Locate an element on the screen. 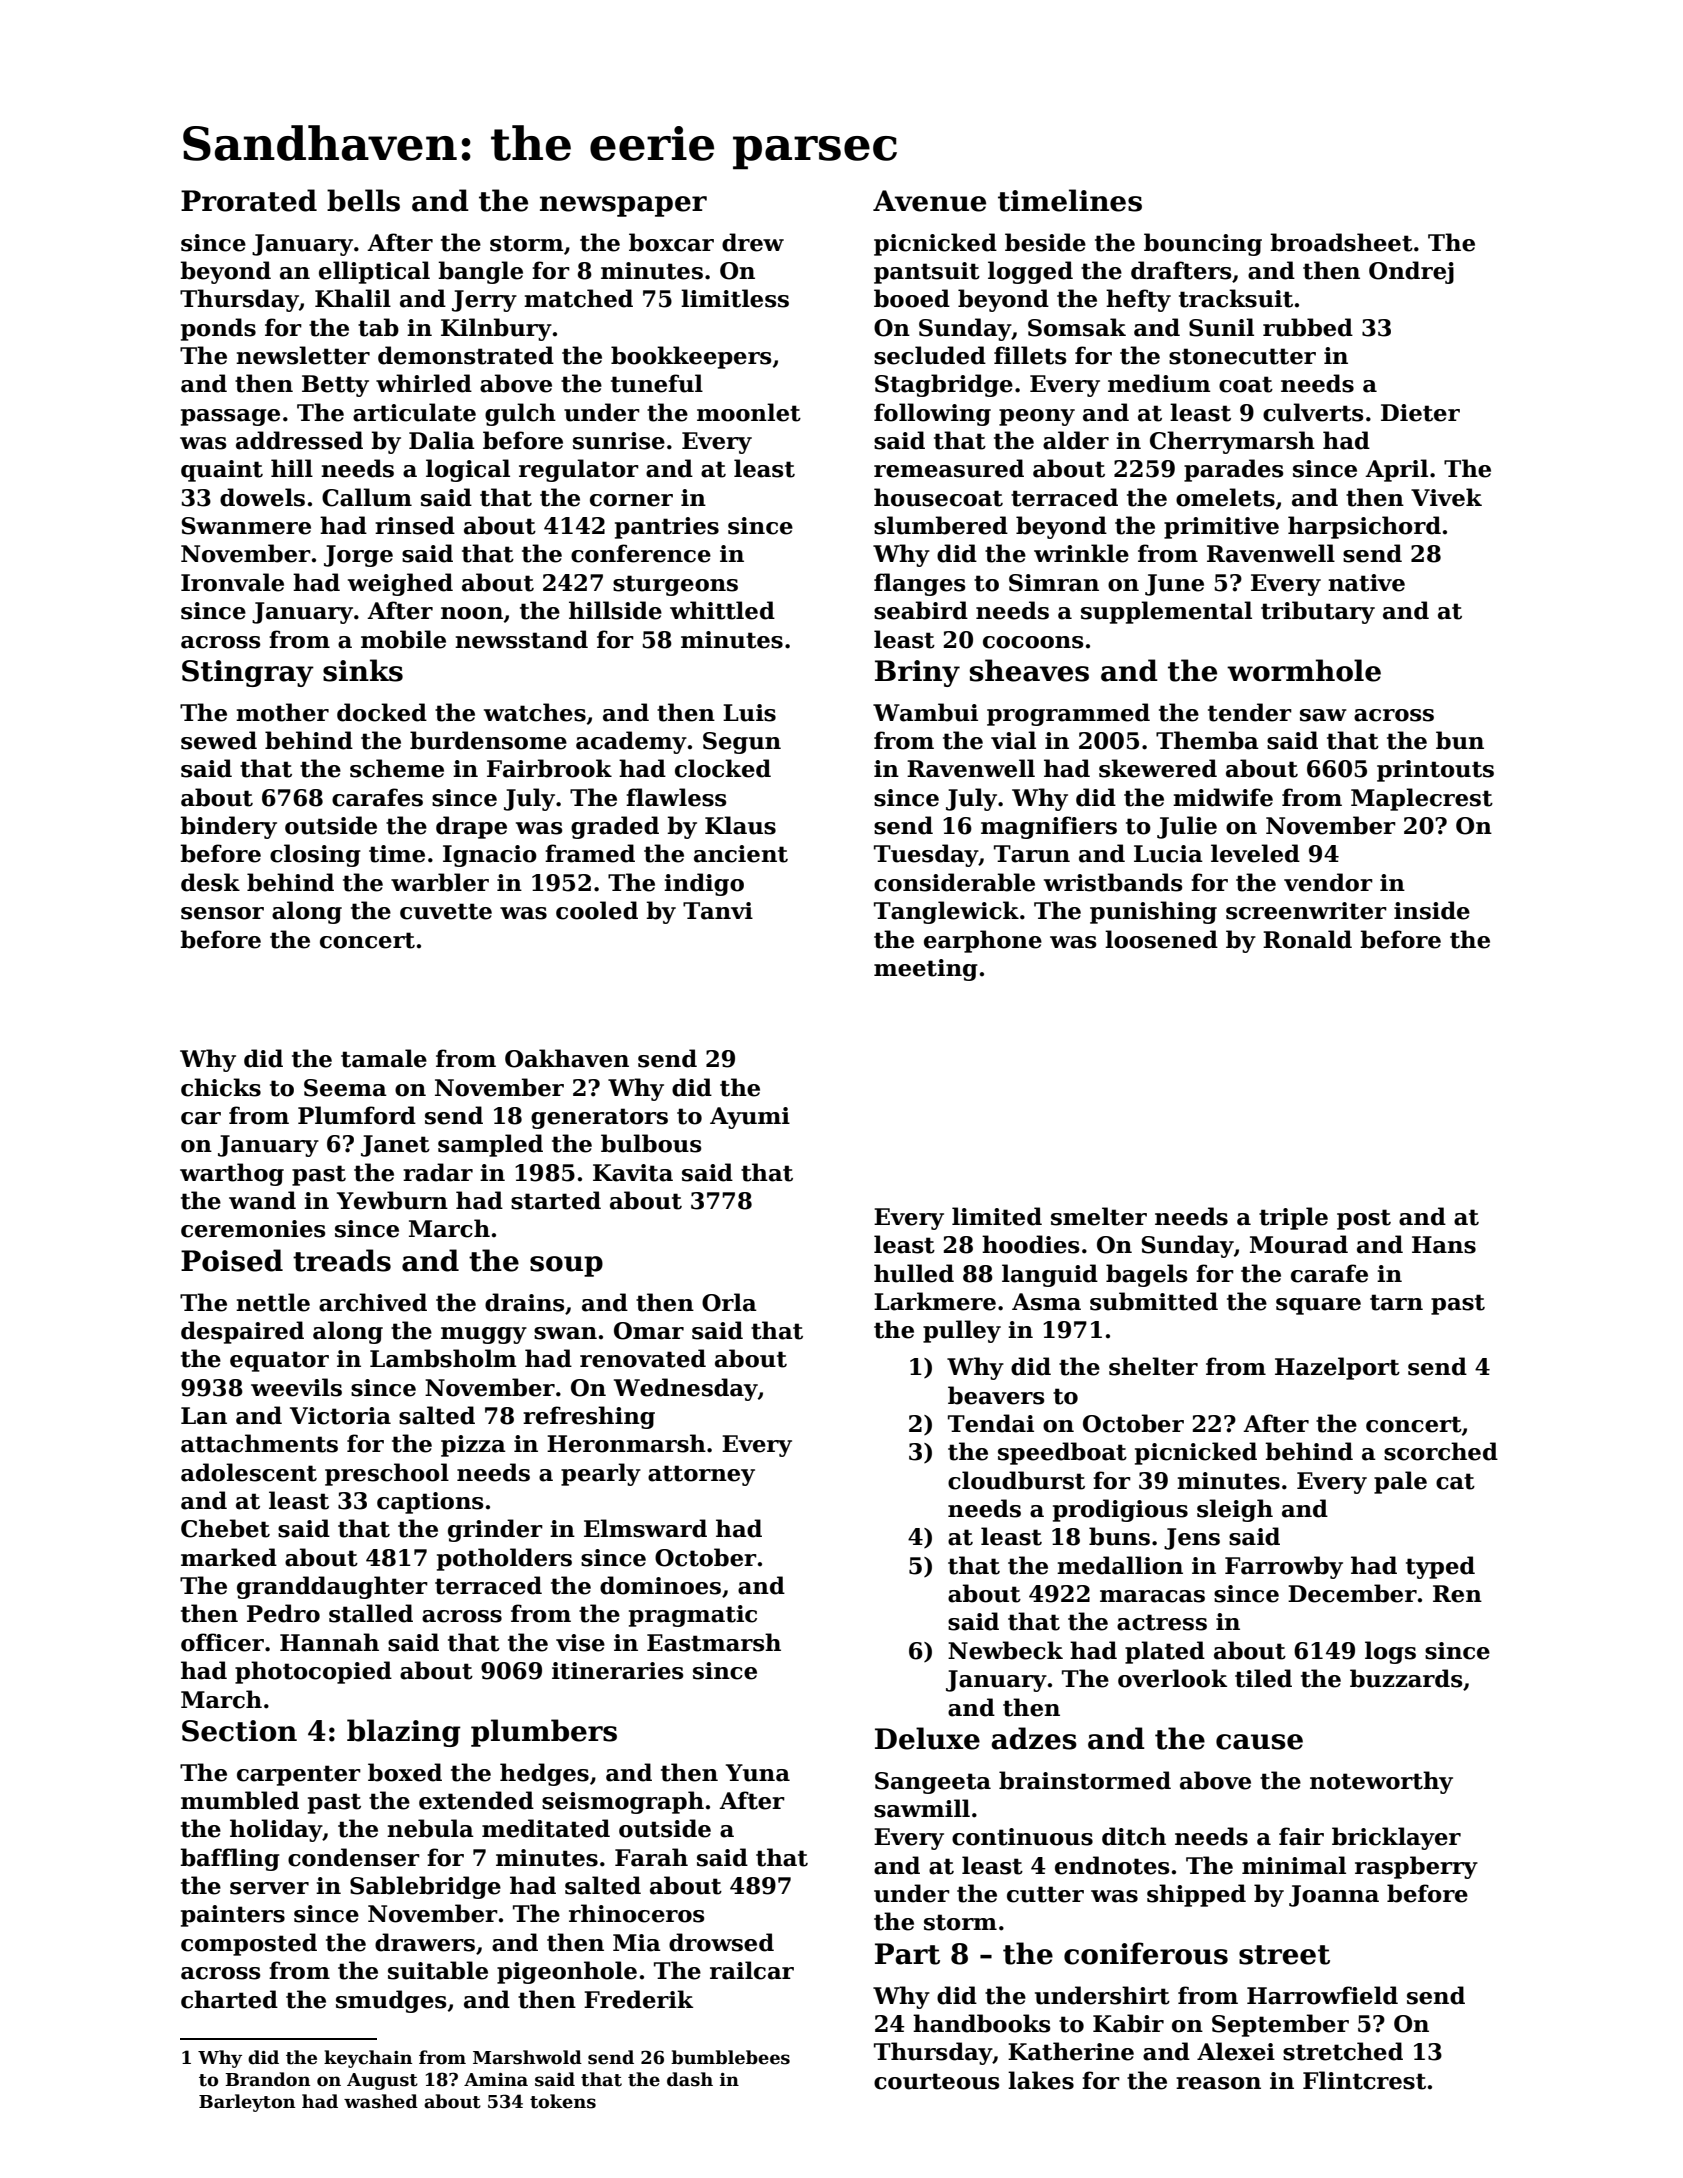  broadsheet is located at coordinates (1341, 242).
